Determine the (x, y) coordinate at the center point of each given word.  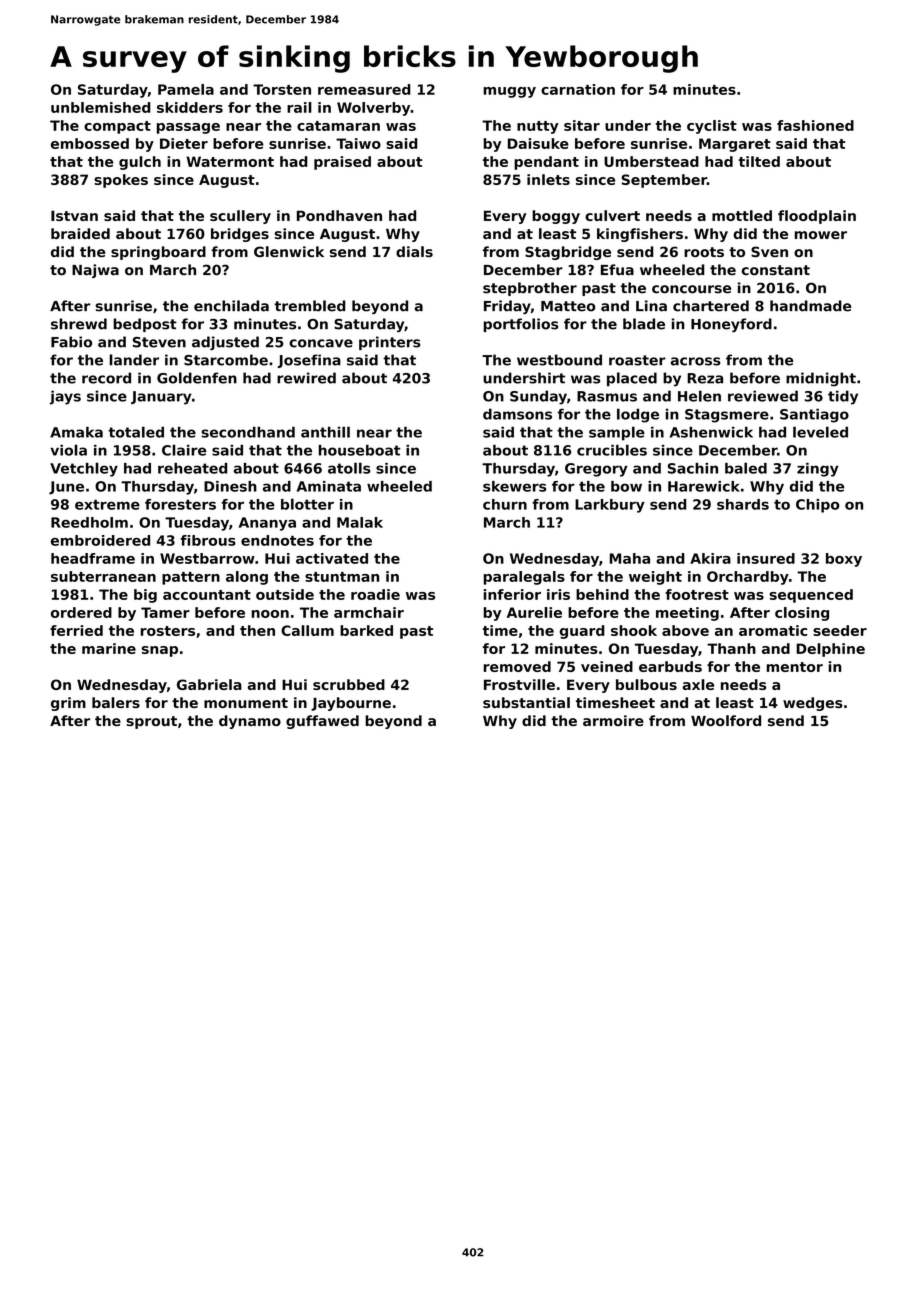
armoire (613, 720)
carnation (578, 89)
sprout (151, 722)
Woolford (726, 720)
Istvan (74, 215)
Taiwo (358, 143)
